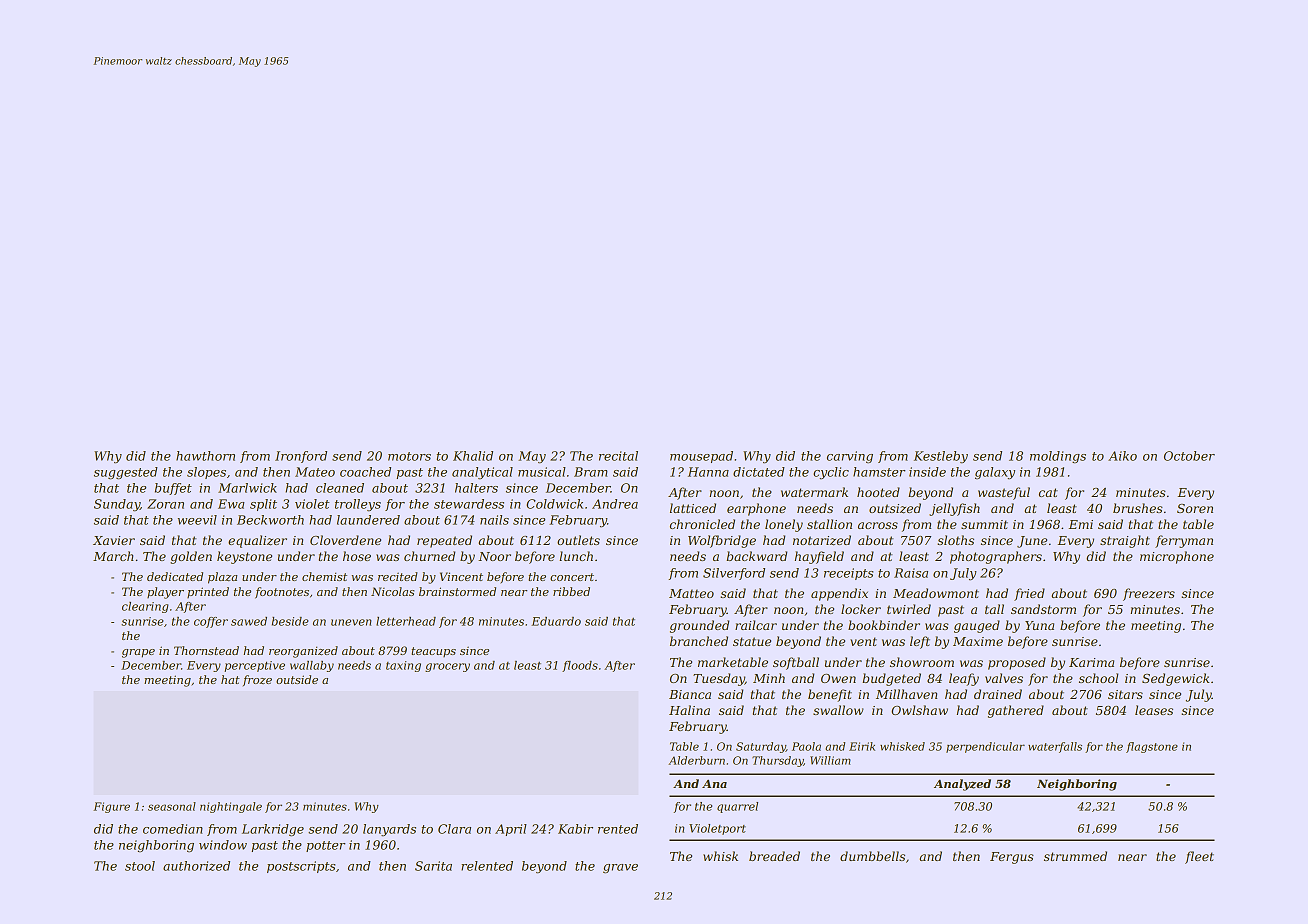  Describe the element at coordinates (1195, 508) in the image. I see `Soren` at that location.
